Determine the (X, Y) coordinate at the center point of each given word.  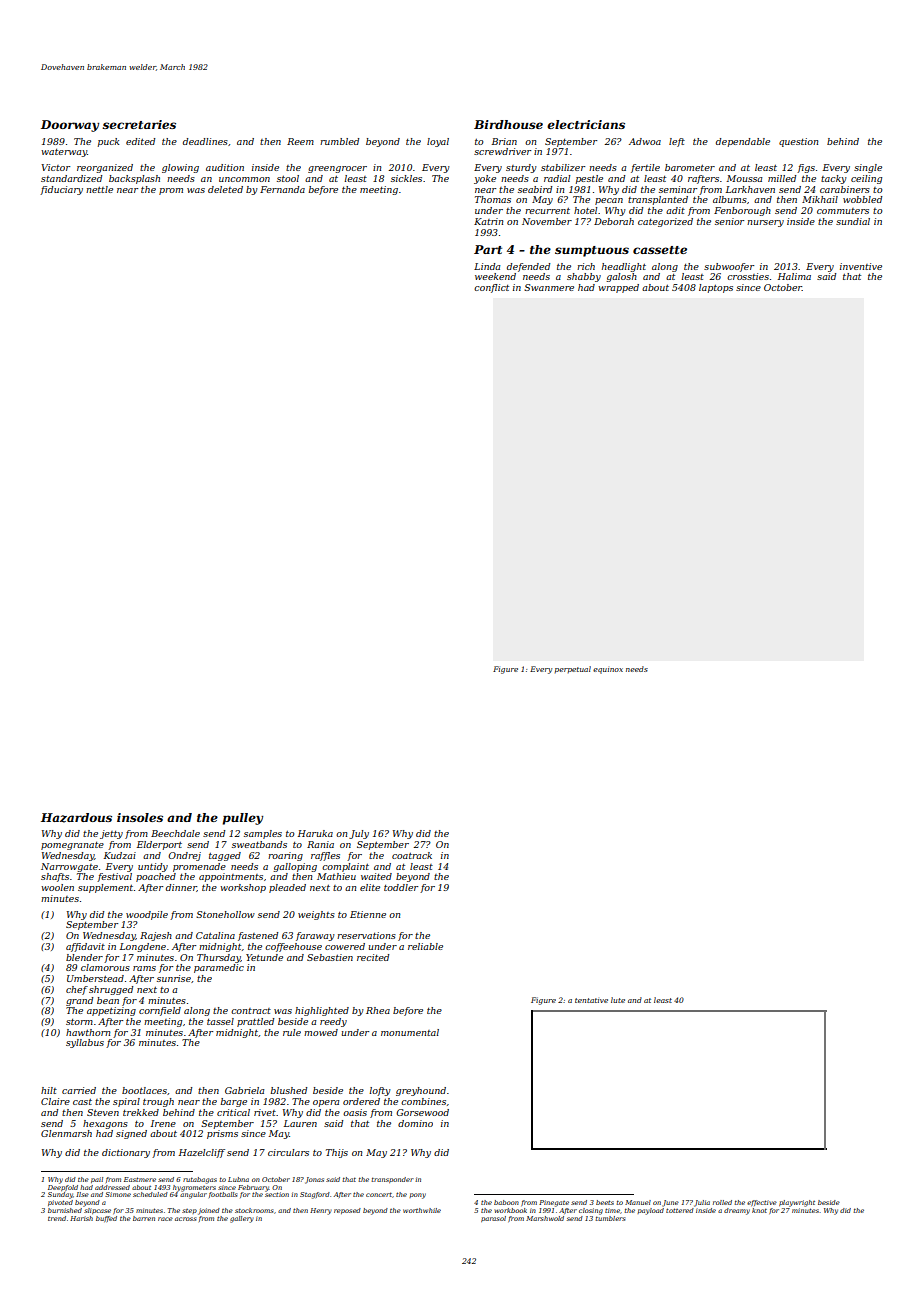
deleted (225, 189)
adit (675, 210)
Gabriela (244, 1090)
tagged (225, 856)
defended (528, 267)
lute (618, 1000)
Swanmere (549, 287)
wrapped (618, 288)
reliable (425, 946)
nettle (99, 189)
